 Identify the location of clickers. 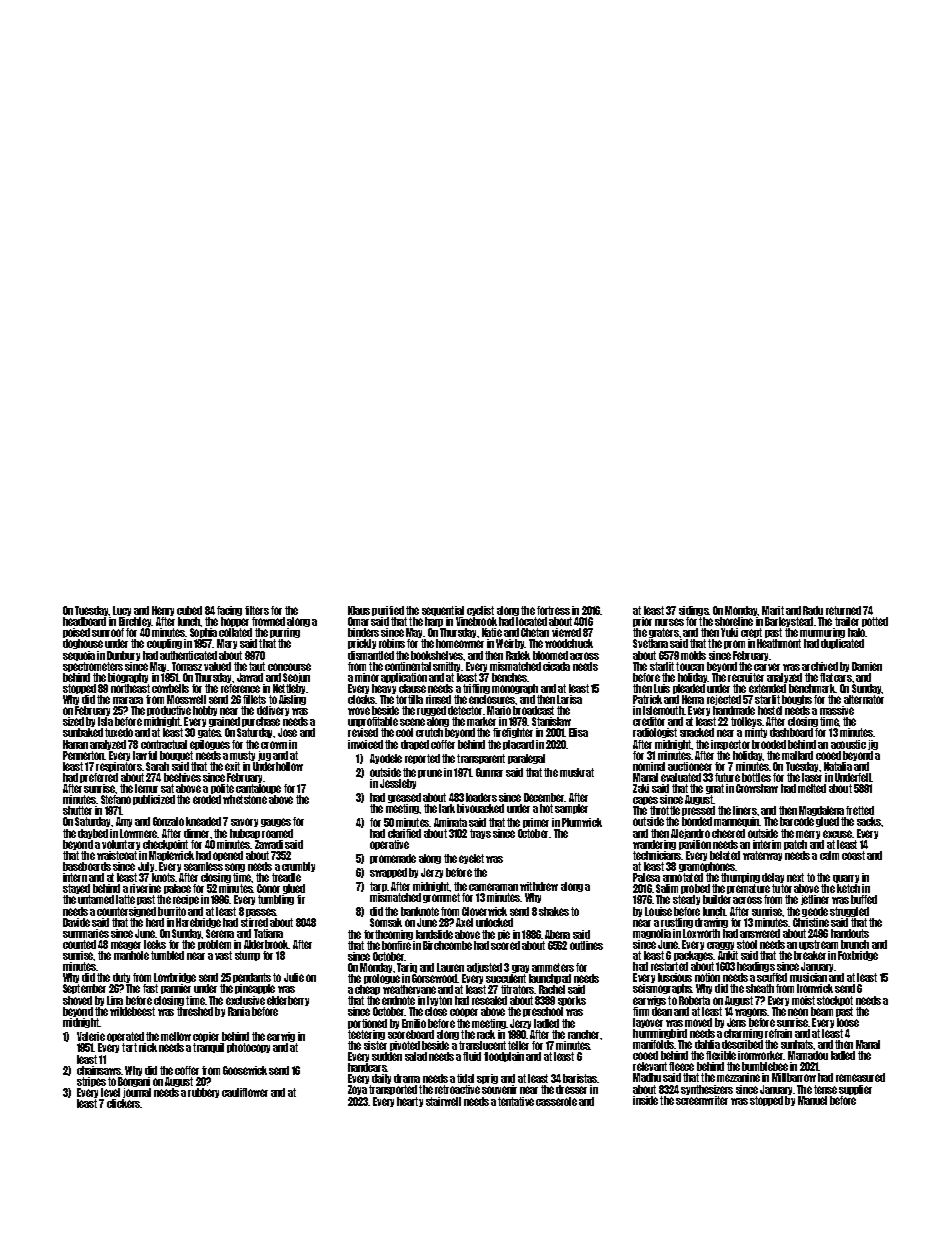
(123, 1103).
